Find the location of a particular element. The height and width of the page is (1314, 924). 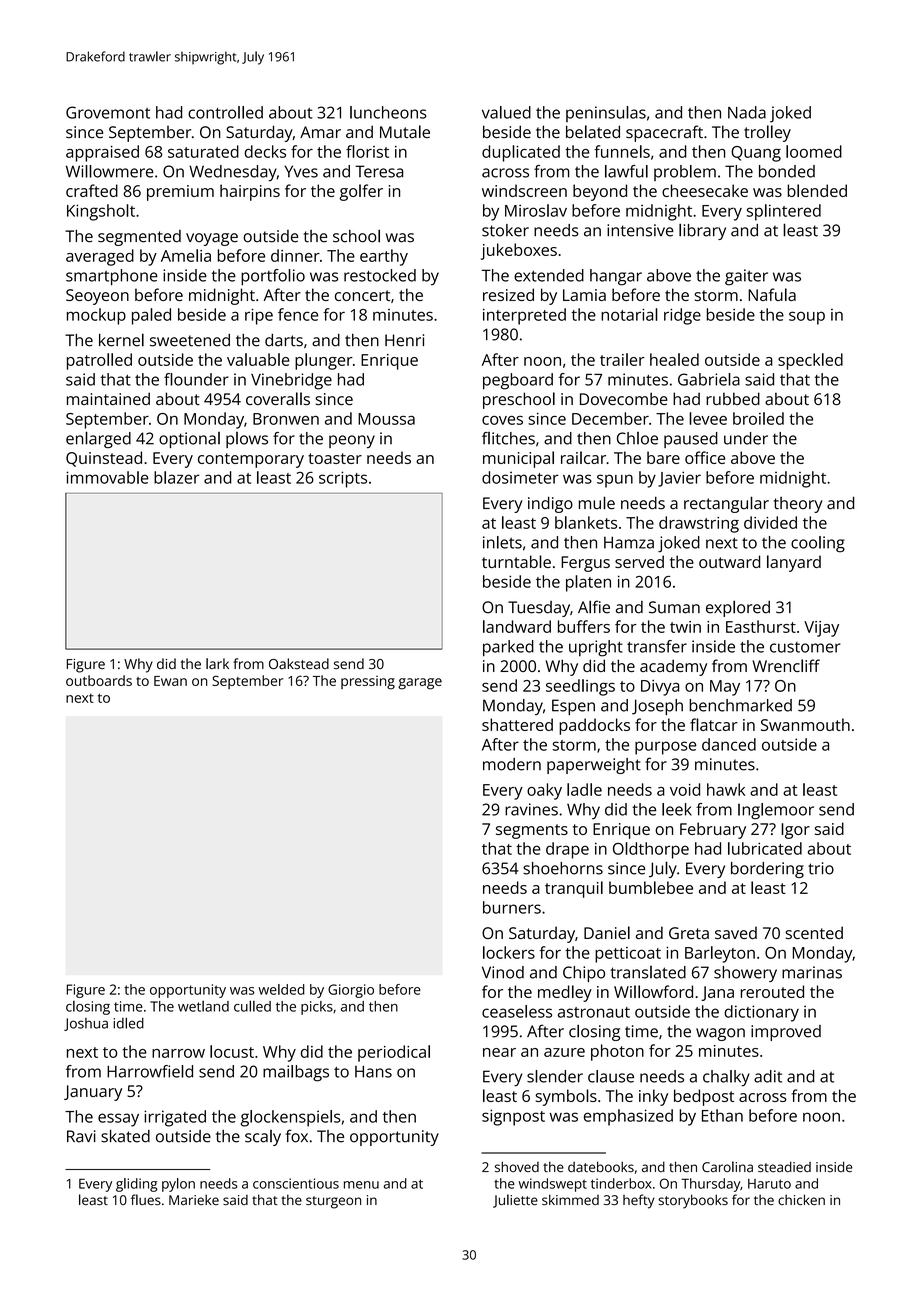

skimmed is located at coordinates (570, 1199).
